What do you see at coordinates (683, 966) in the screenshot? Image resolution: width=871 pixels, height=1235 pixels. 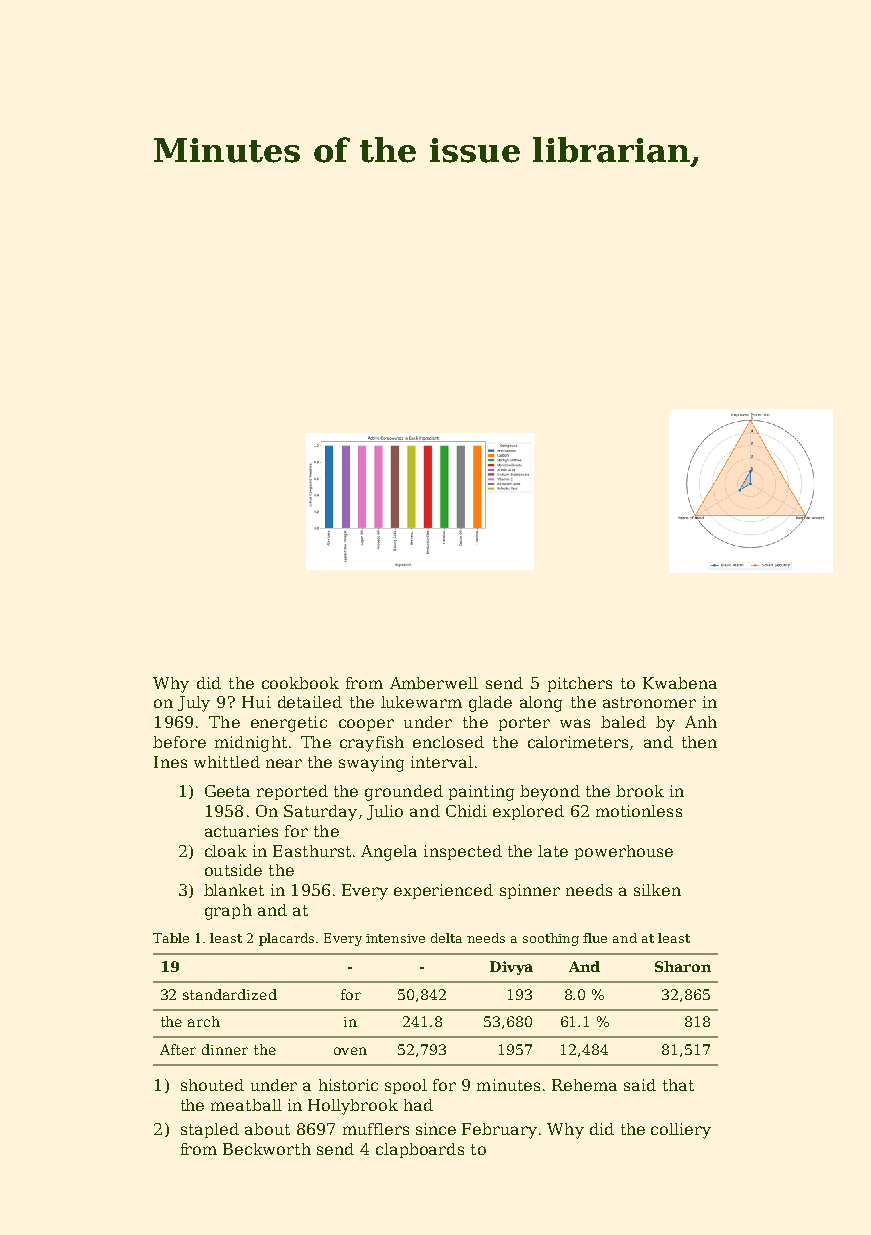 I see `Sharon` at bounding box center [683, 966].
